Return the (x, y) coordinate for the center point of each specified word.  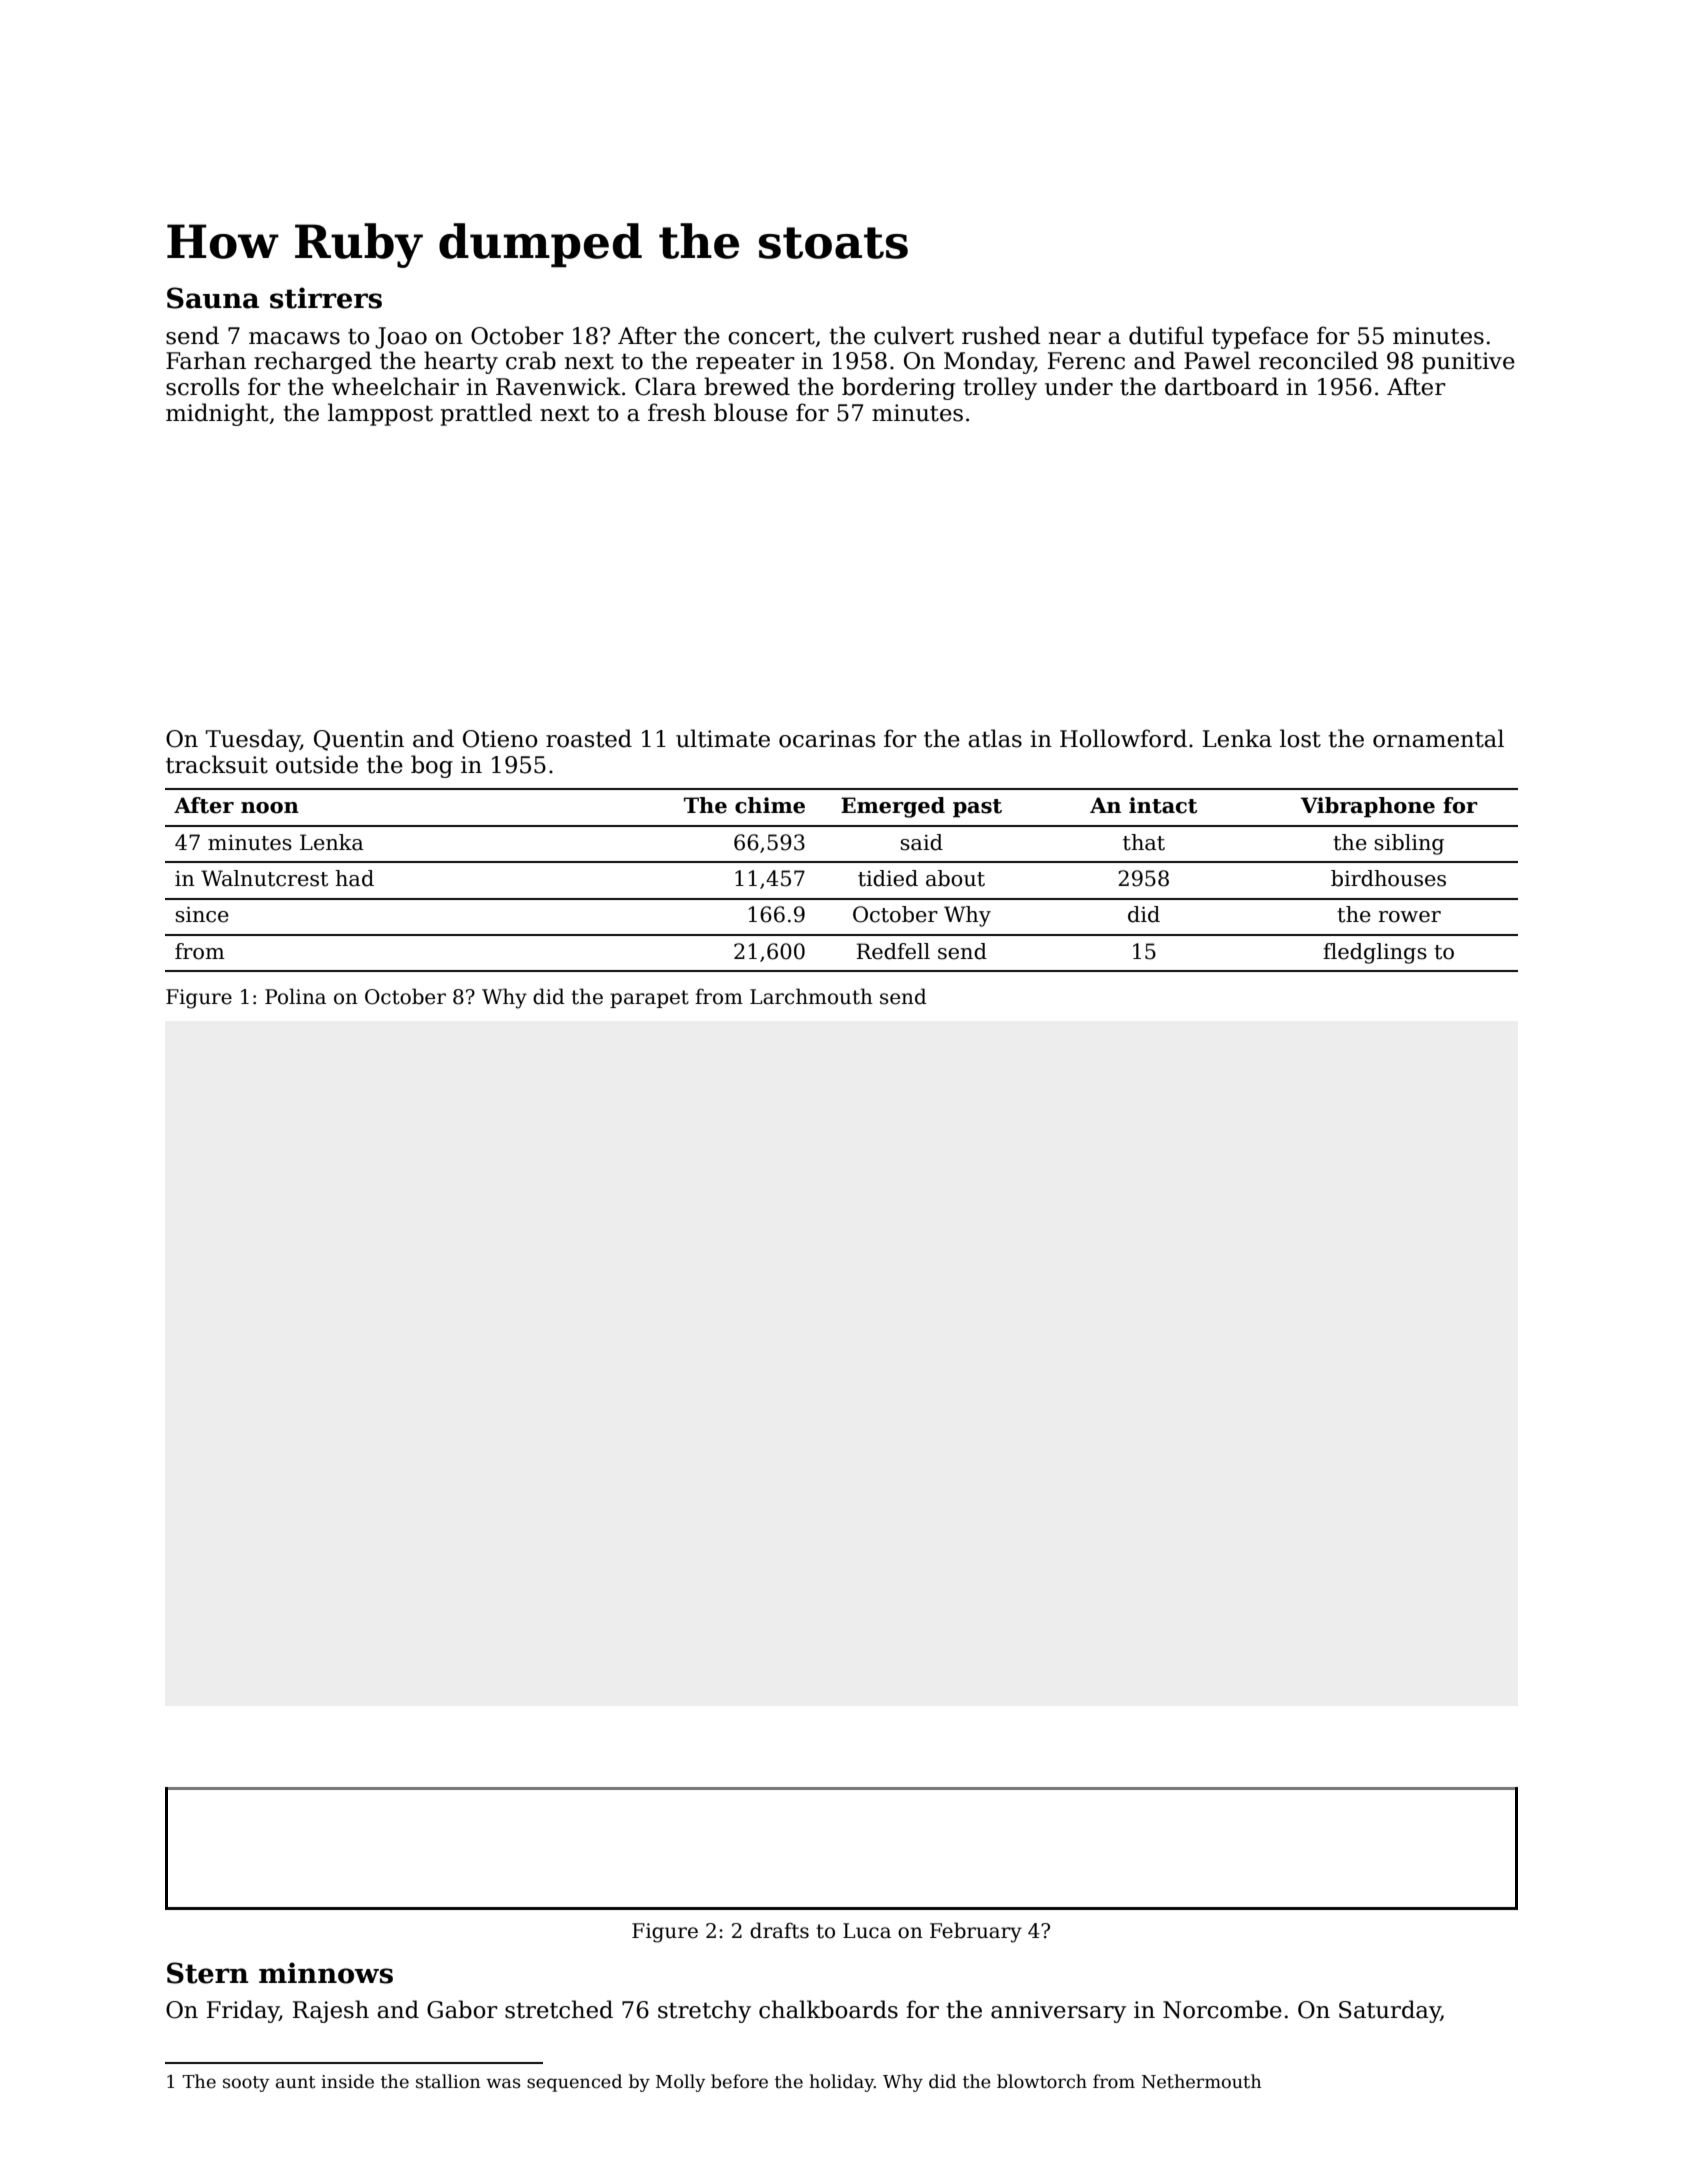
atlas (995, 738)
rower (1409, 917)
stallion (448, 2081)
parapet (649, 999)
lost (1300, 738)
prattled (486, 414)
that (1144, 842)
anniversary (1058, 2012)
